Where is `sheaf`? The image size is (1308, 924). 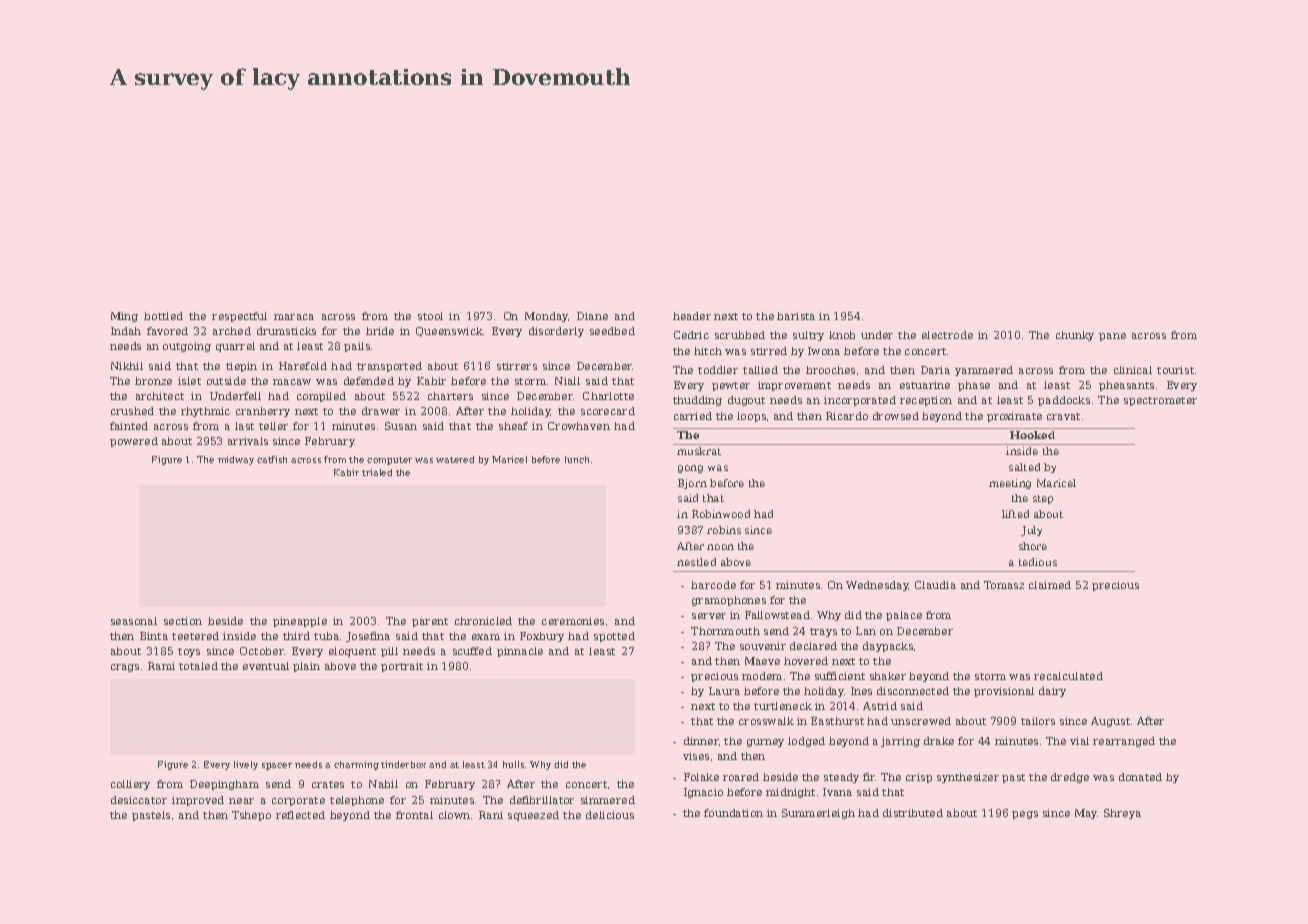
sheaf is located at coordinates (513, 426).
